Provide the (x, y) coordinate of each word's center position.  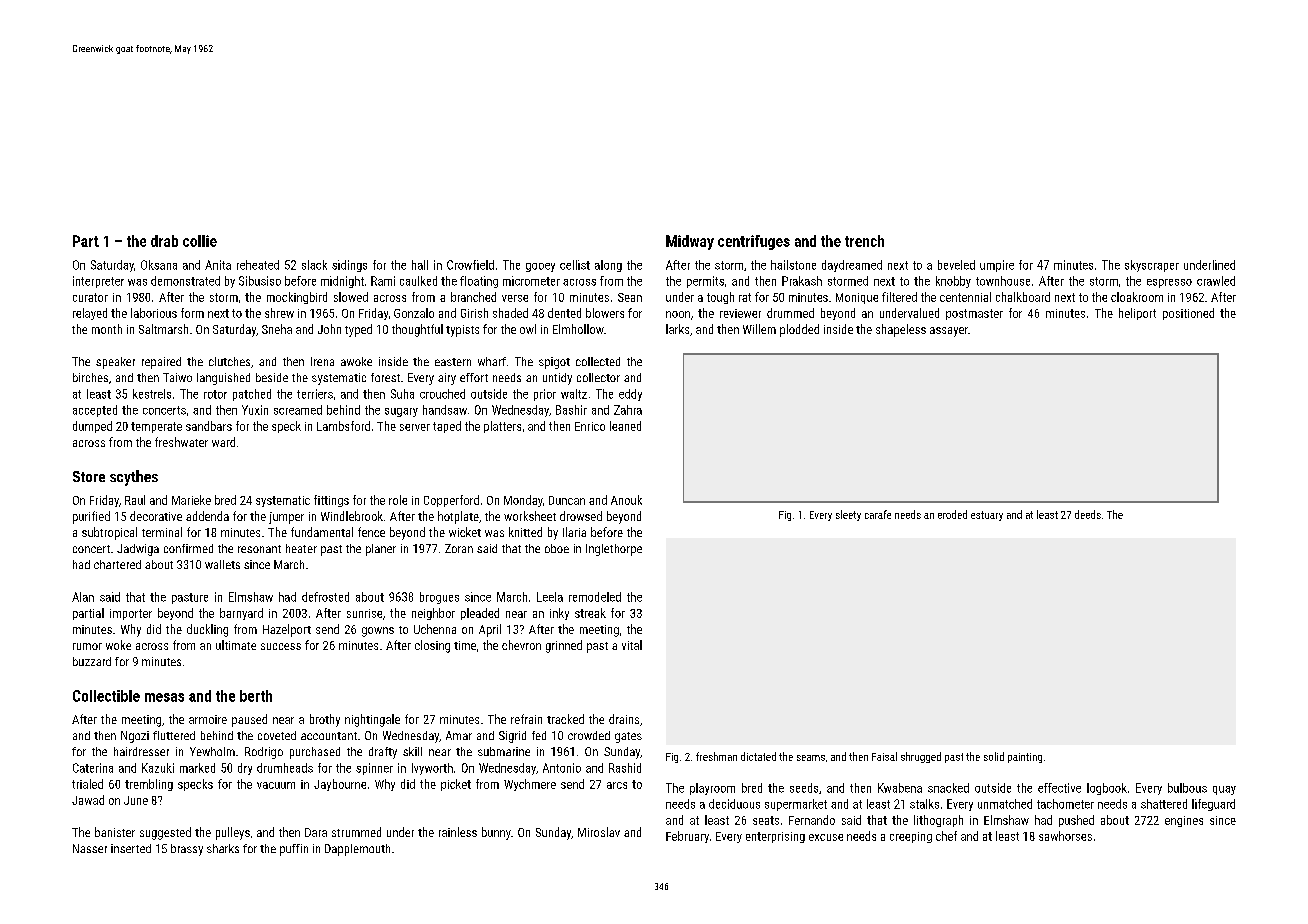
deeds (1088, 514)
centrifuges (754, 242)
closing (432, 646)
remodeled (595, 597)
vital (632, 645)
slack (314, 265)
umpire (997, 266)
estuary (987, 516)
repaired (161, 363)
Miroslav (599, 832)
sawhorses (1065, 836)
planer (381, 550)
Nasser (90, 848)
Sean (630, 297)
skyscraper (1152, 266)
